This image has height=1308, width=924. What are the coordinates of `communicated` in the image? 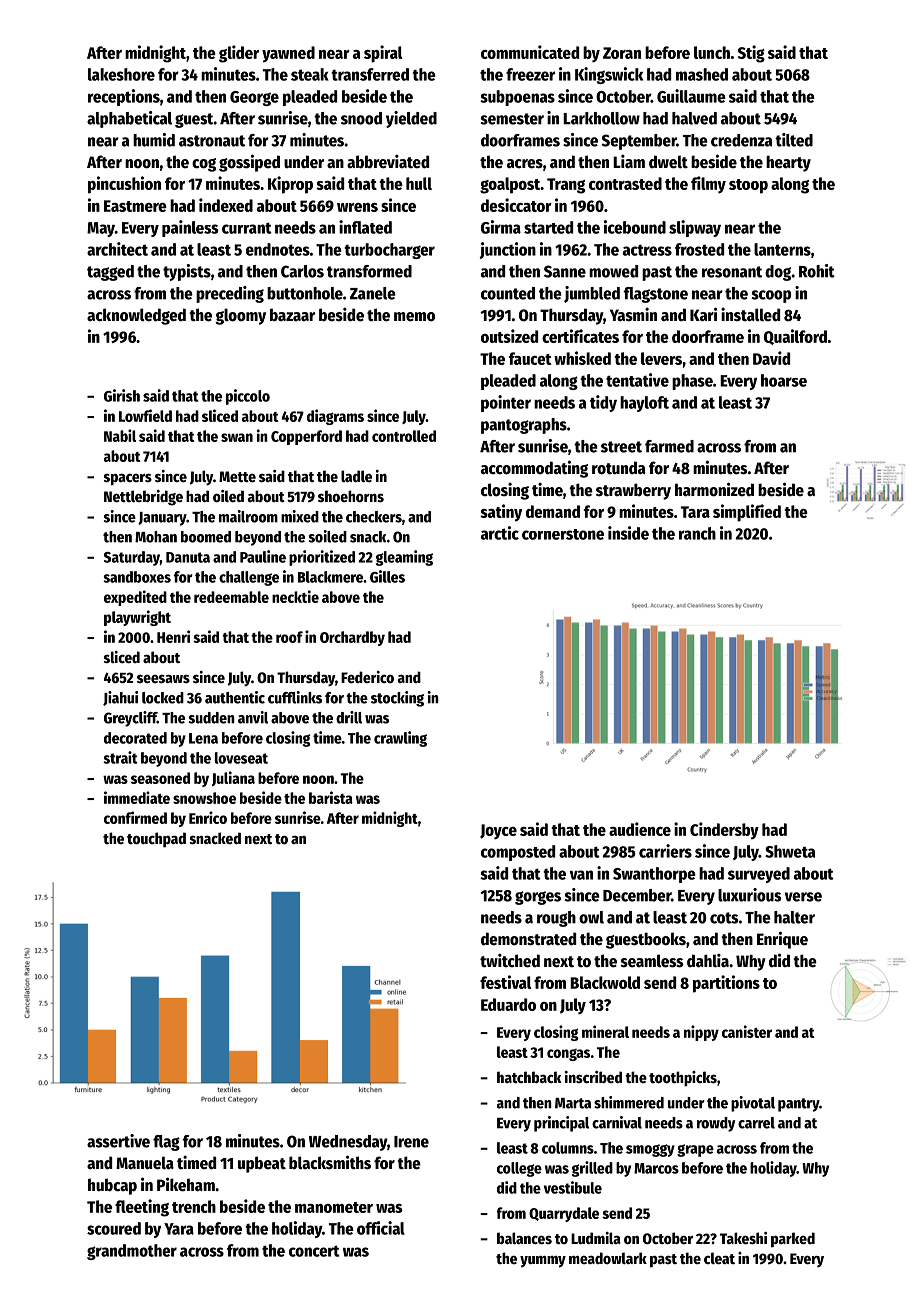 It's located at (530, 52).
